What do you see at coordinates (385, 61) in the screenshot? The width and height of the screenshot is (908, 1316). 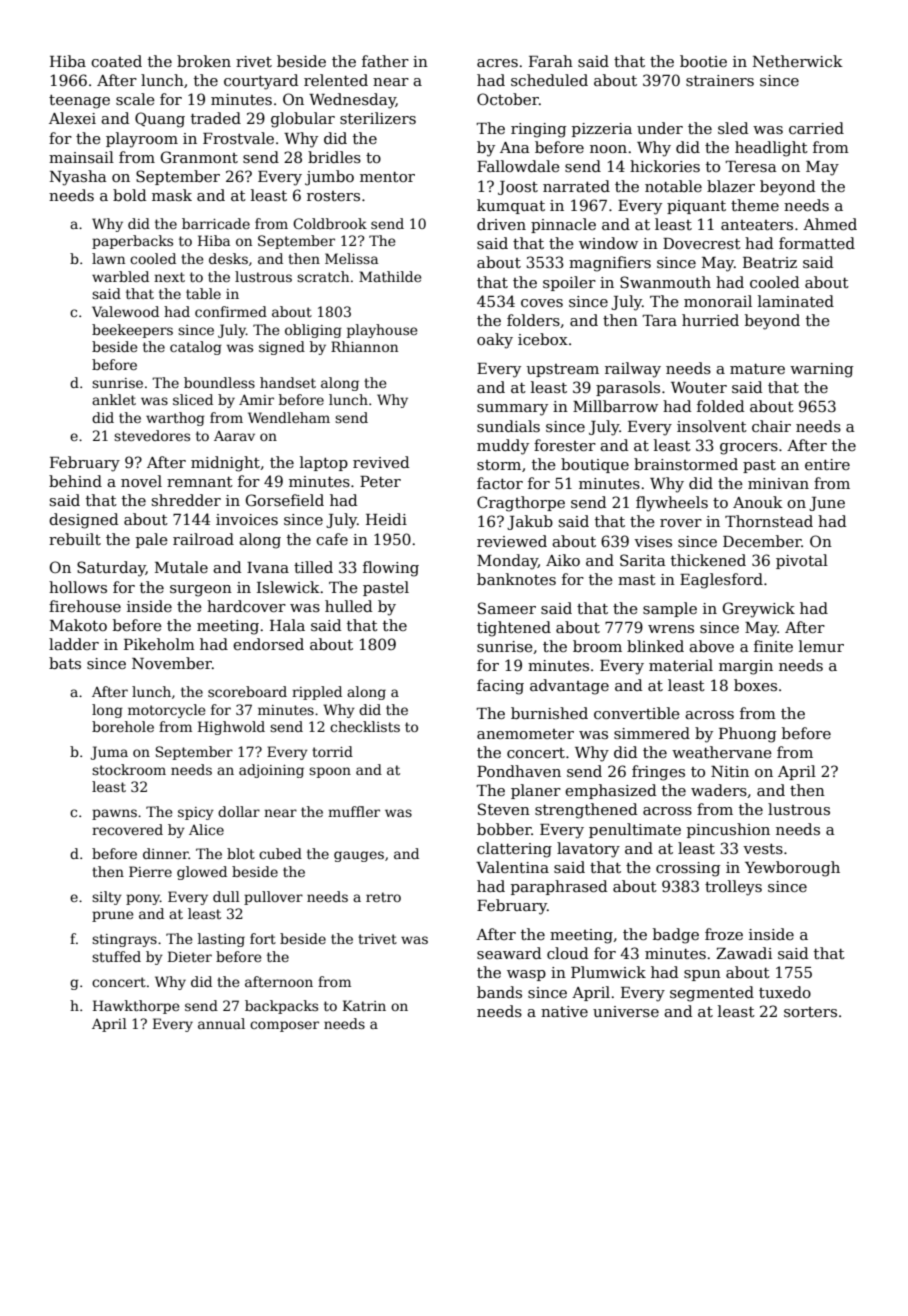 I see `father` at bounding box center [385, 61].
